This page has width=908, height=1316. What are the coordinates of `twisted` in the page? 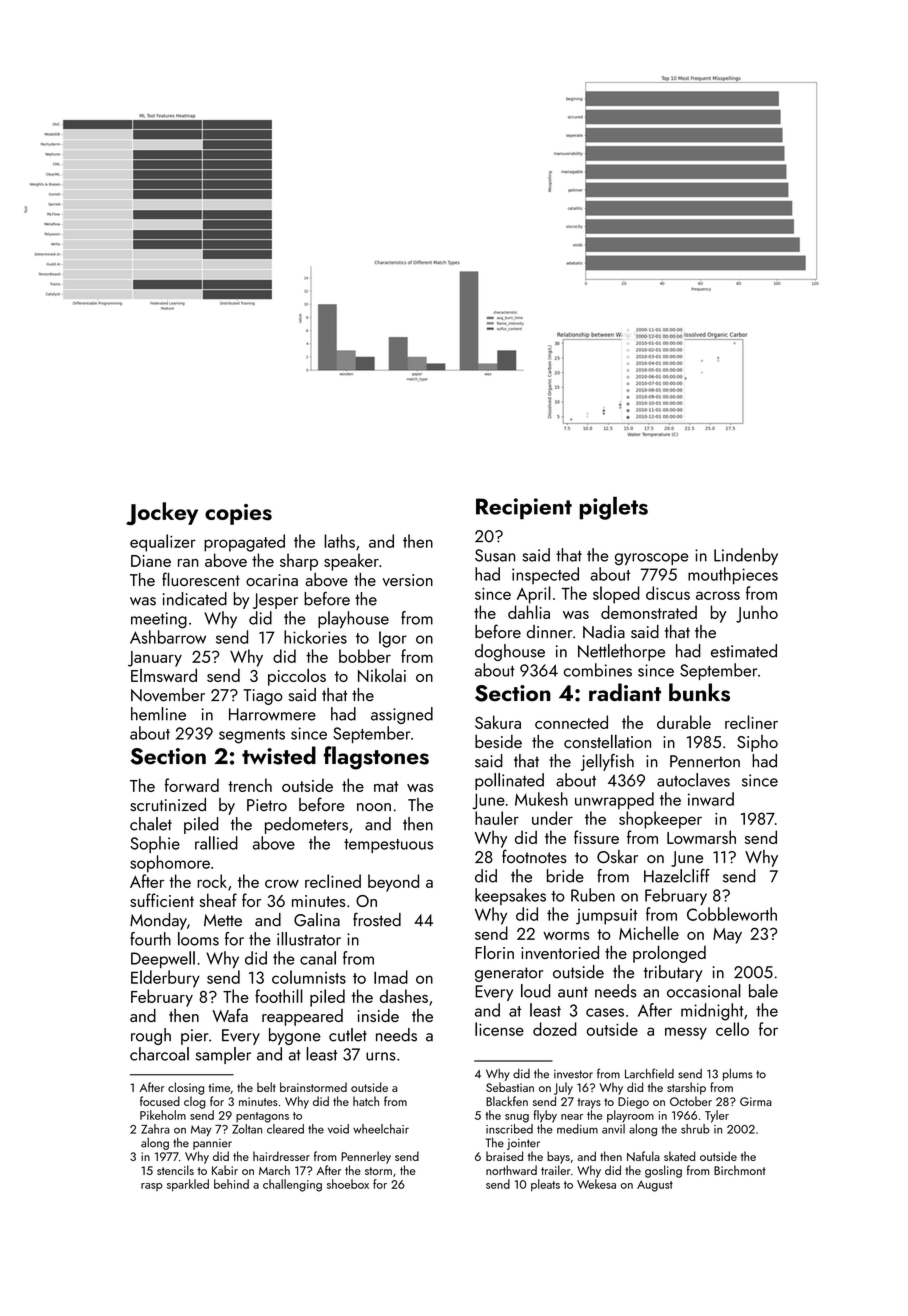 It's located at (279, 755).
